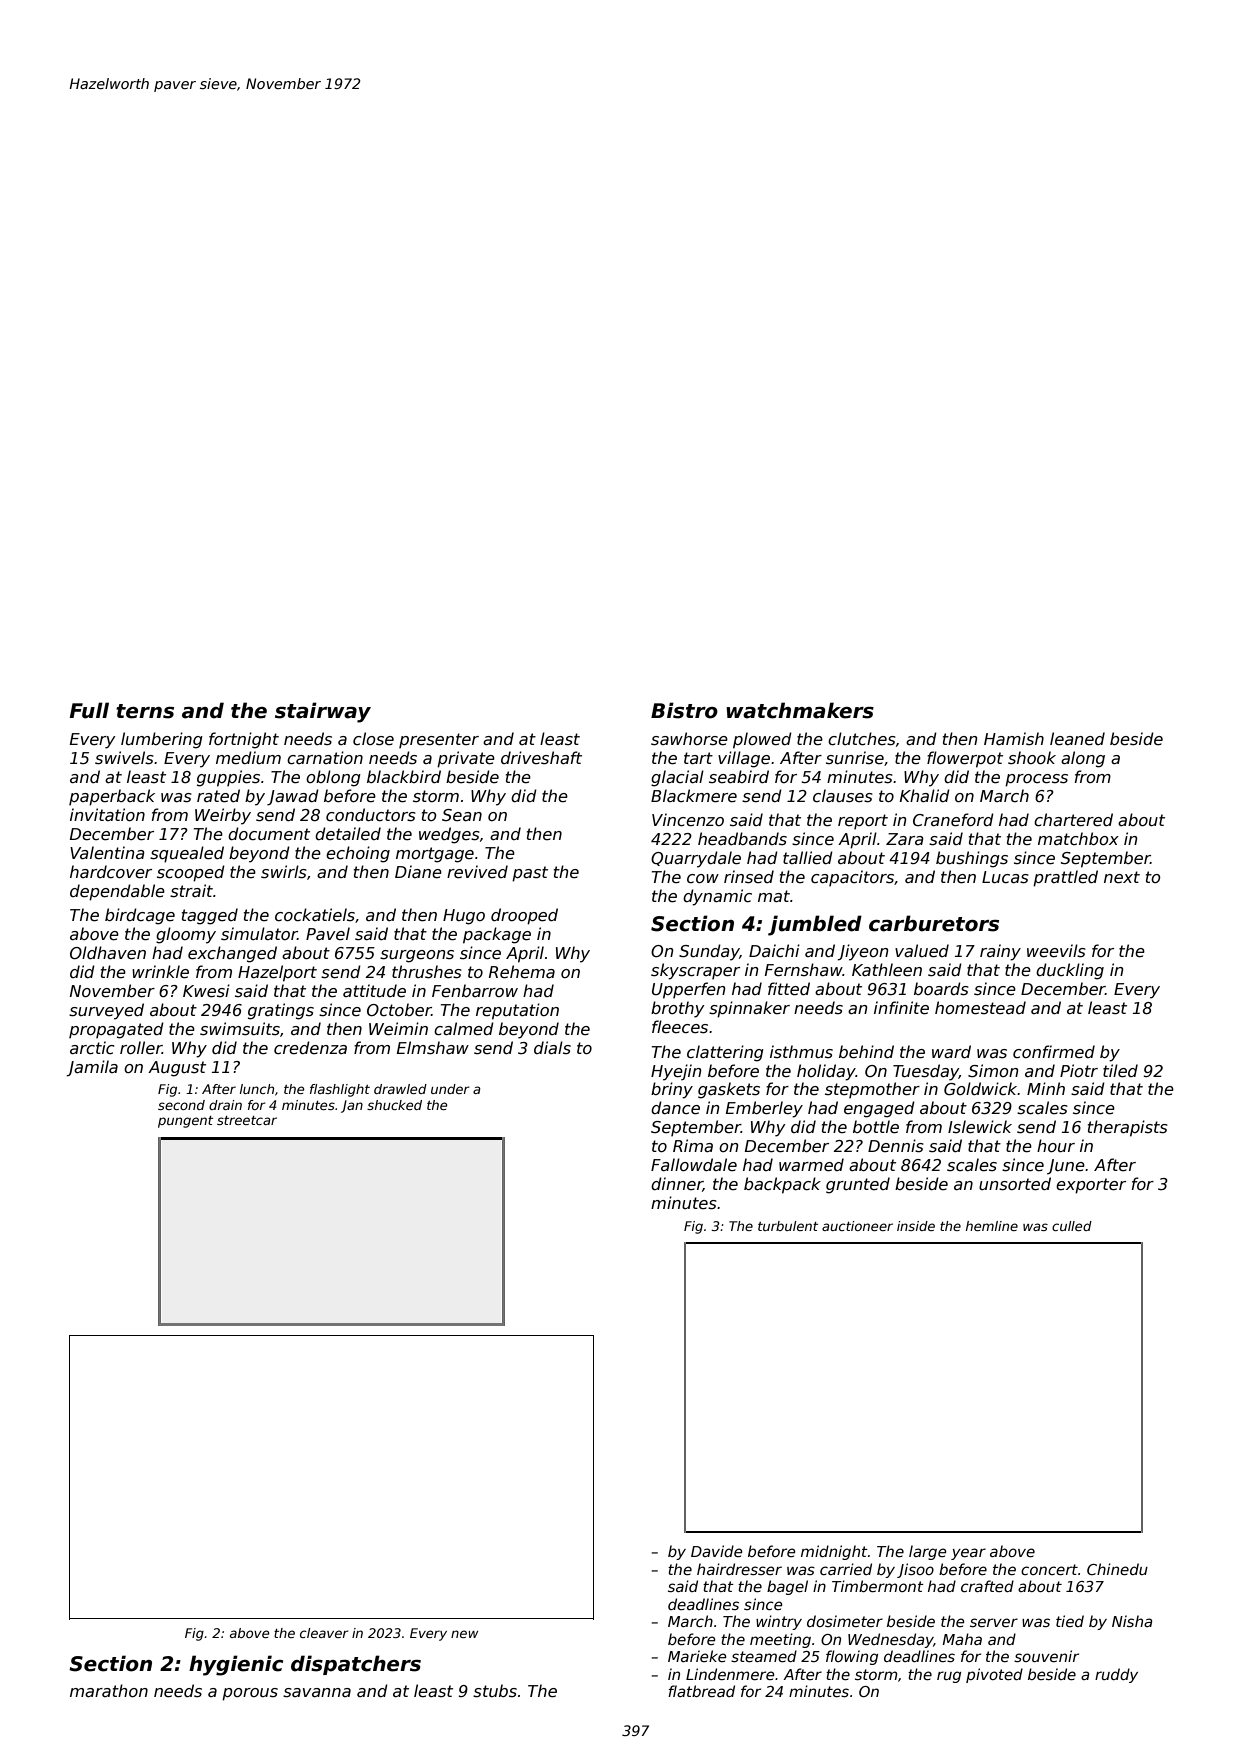  Describe the element at coordinates (980, 1127) in the screenshot. I see `Islewick` at that location.
